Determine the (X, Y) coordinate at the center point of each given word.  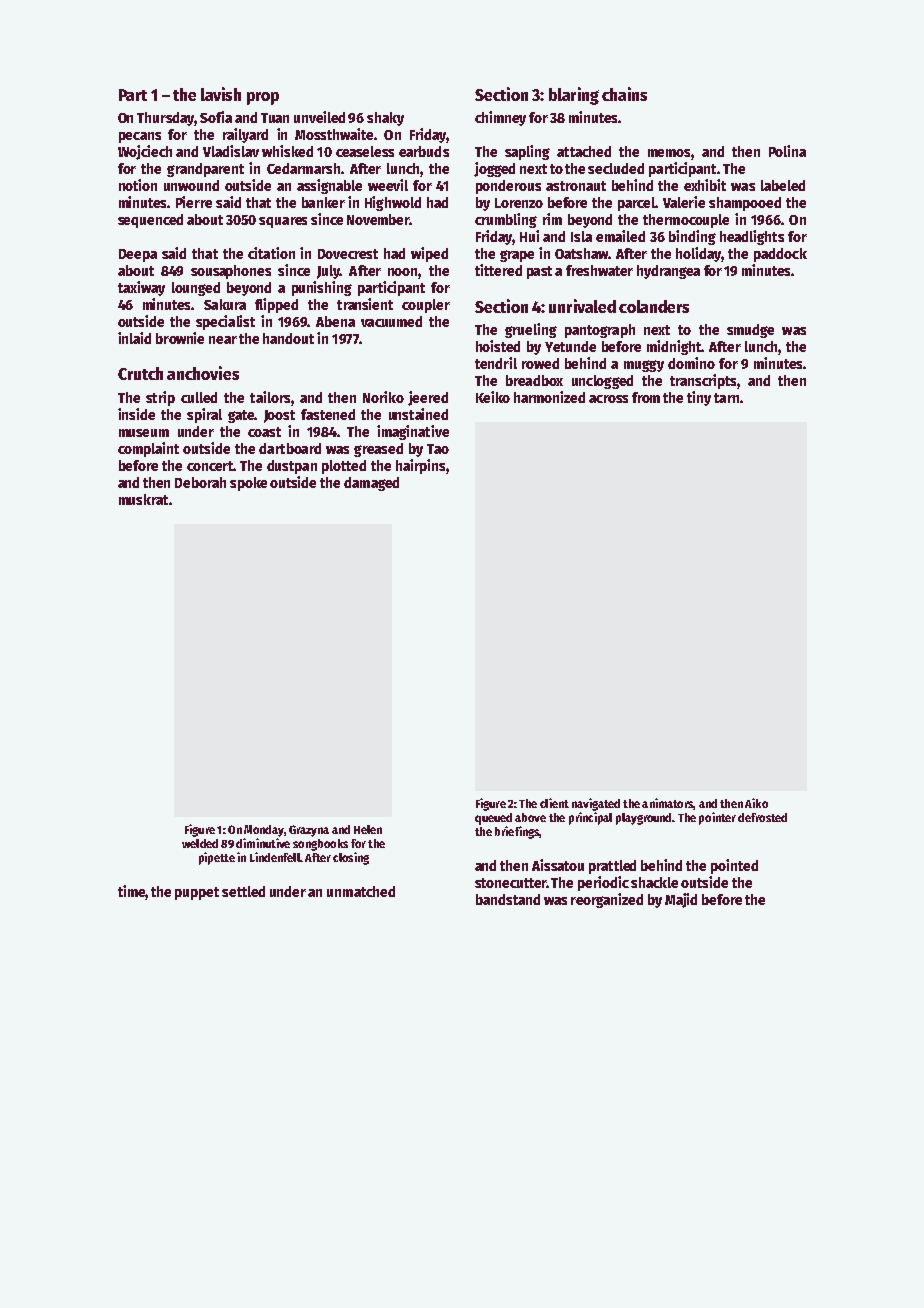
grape (517, 256)
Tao (438, 449)
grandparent (205, 170)
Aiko (756, 803)
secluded (616, 168)
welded (200, 843)
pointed (734, 866)
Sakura (225, 304)
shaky (385, 119)
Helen (368, 829)
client (554, 803)
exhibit (705, 185)
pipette (217, 858)
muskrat (143, 499)
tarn (726, 398)
